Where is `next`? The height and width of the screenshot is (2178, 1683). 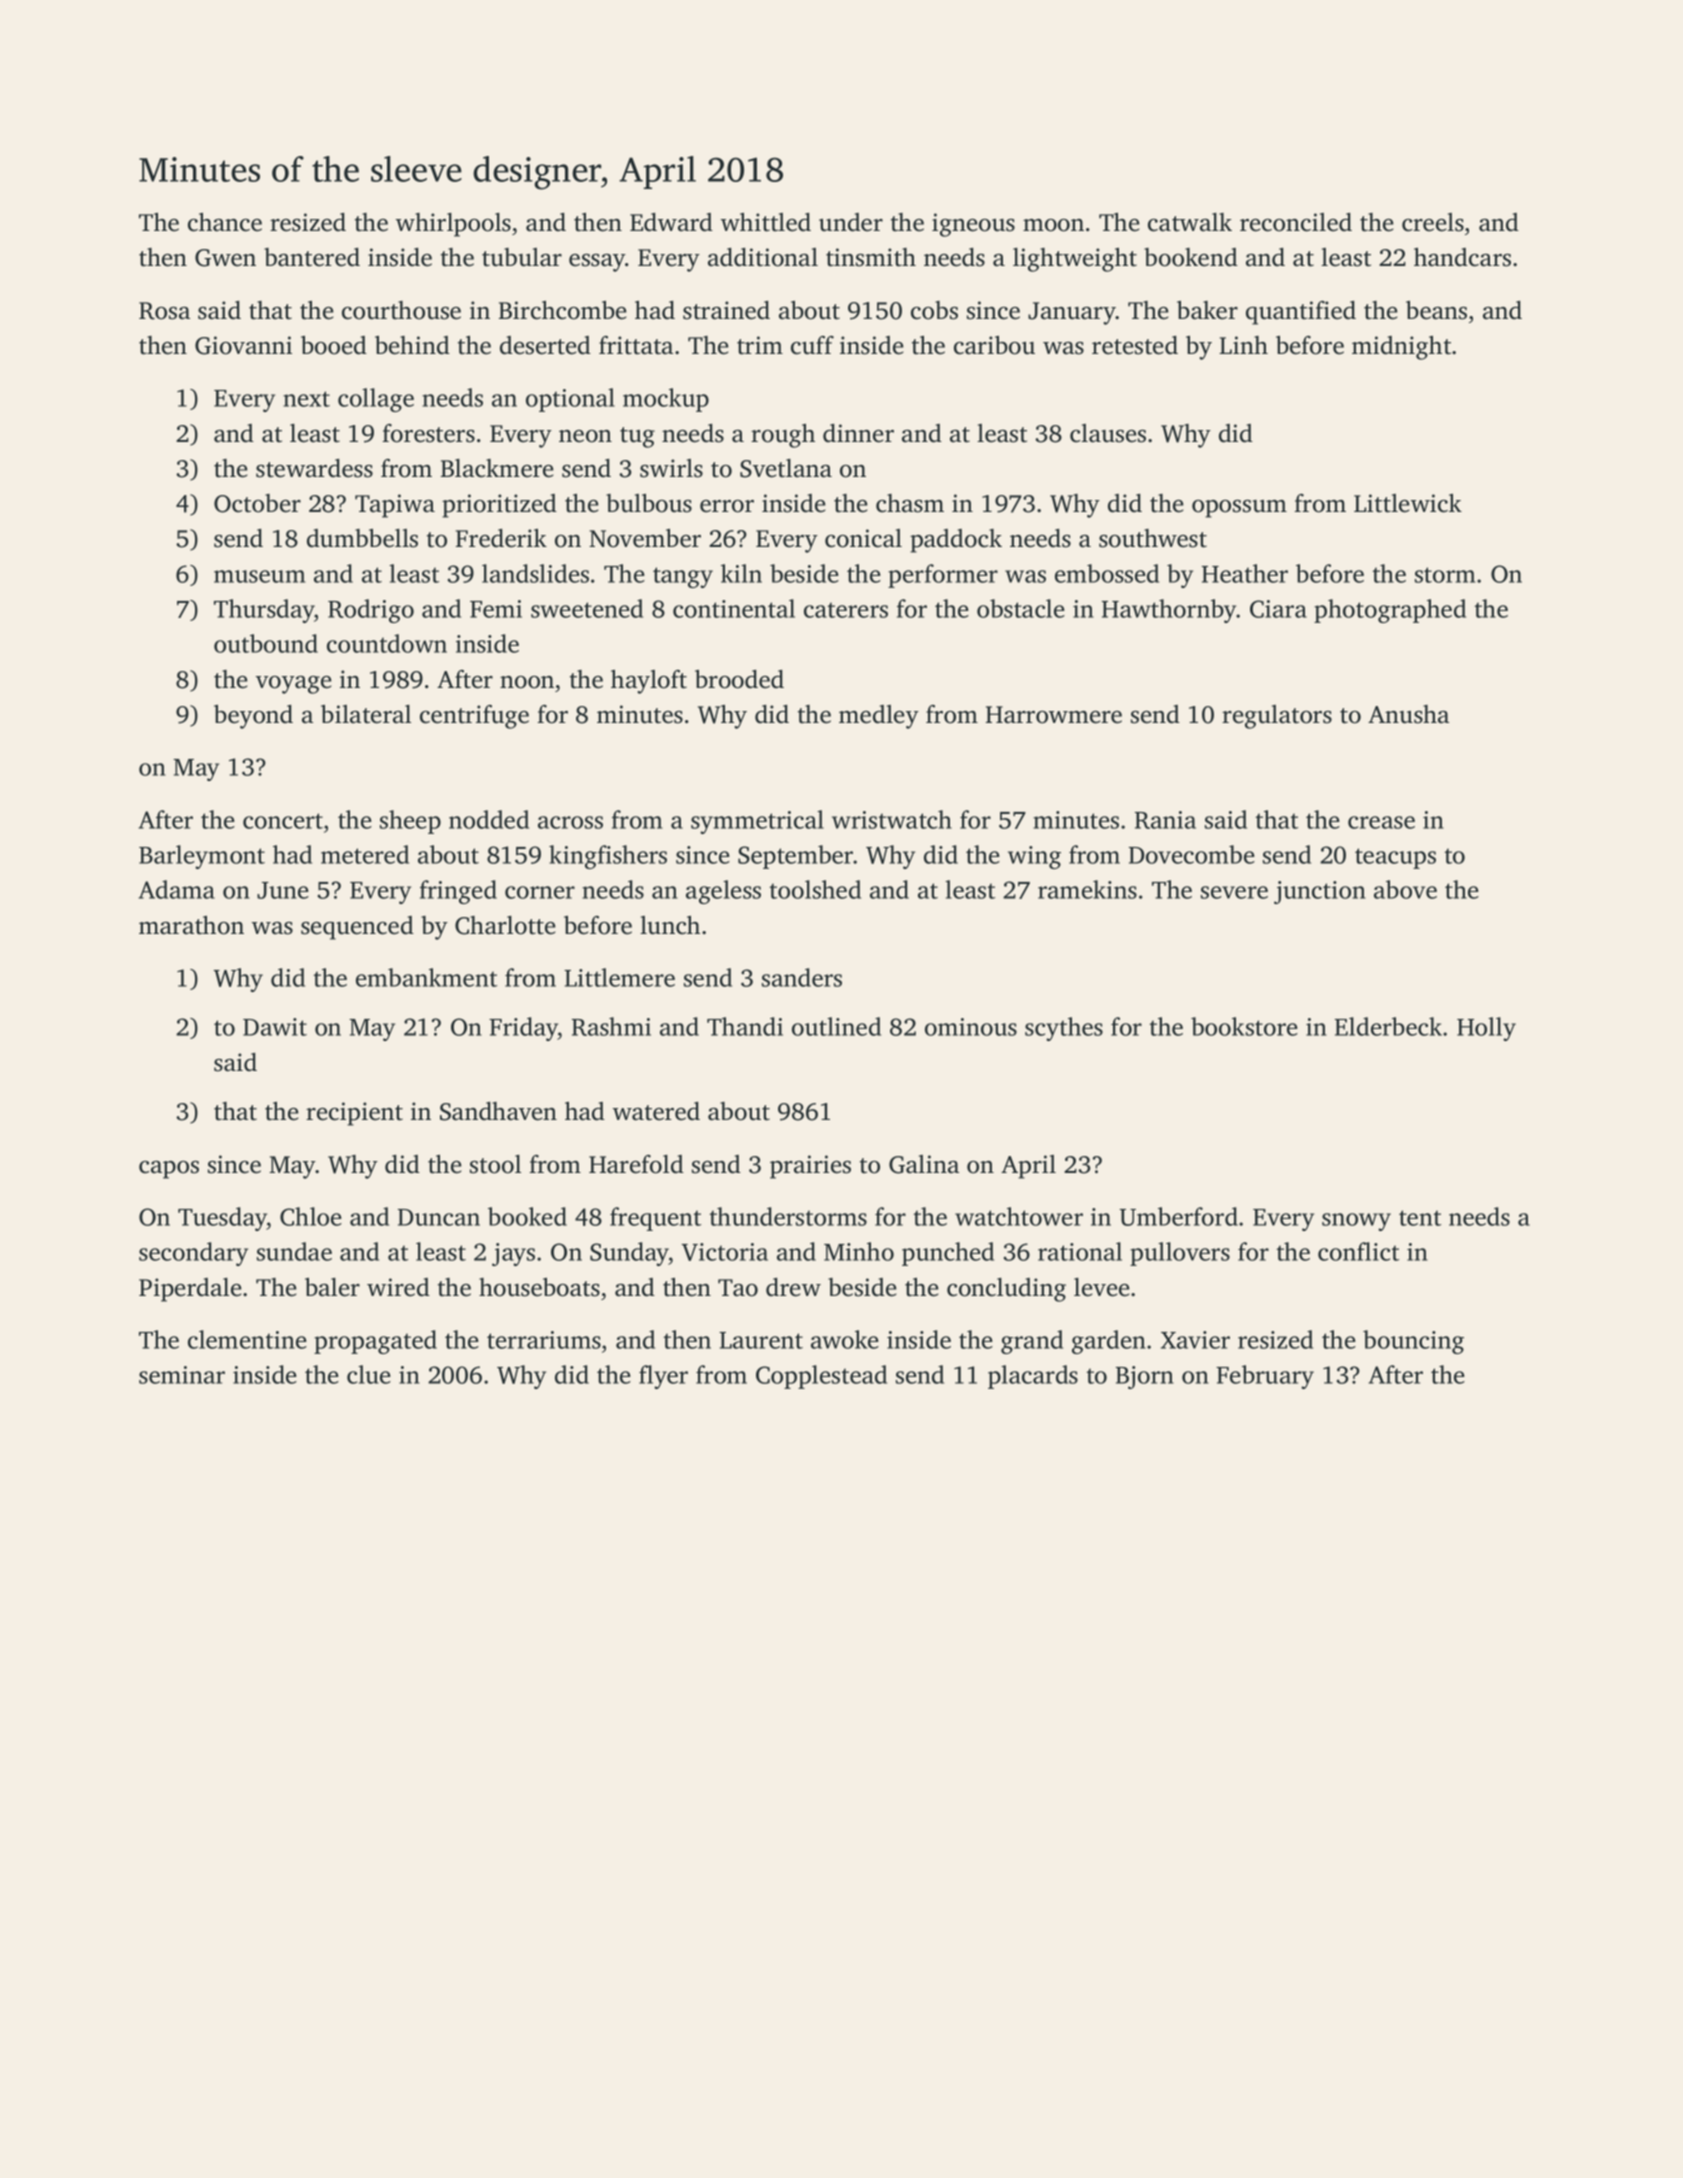 next is located at coordinates (306, 399).
